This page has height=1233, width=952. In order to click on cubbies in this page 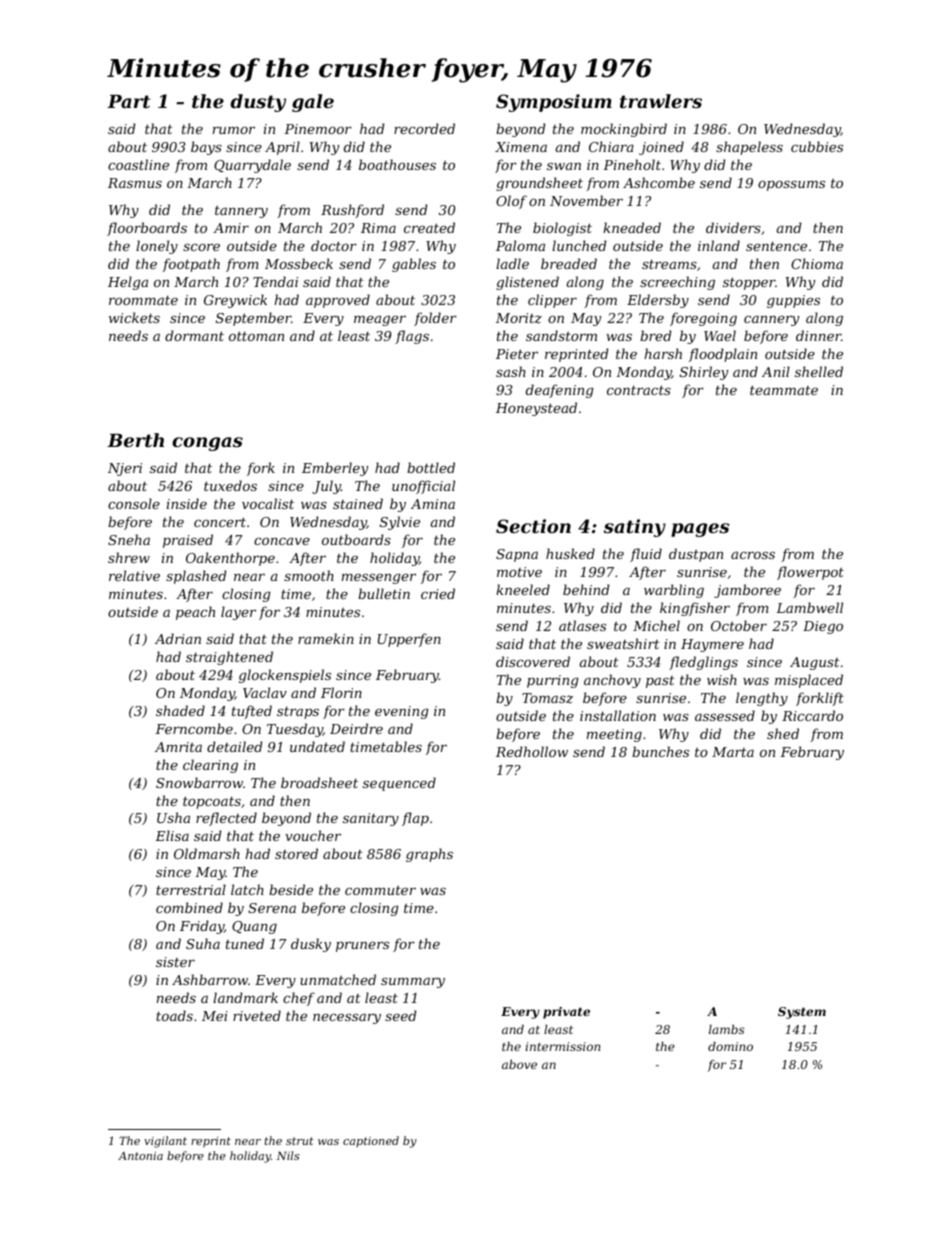, I will do `click(817, 146)`.
